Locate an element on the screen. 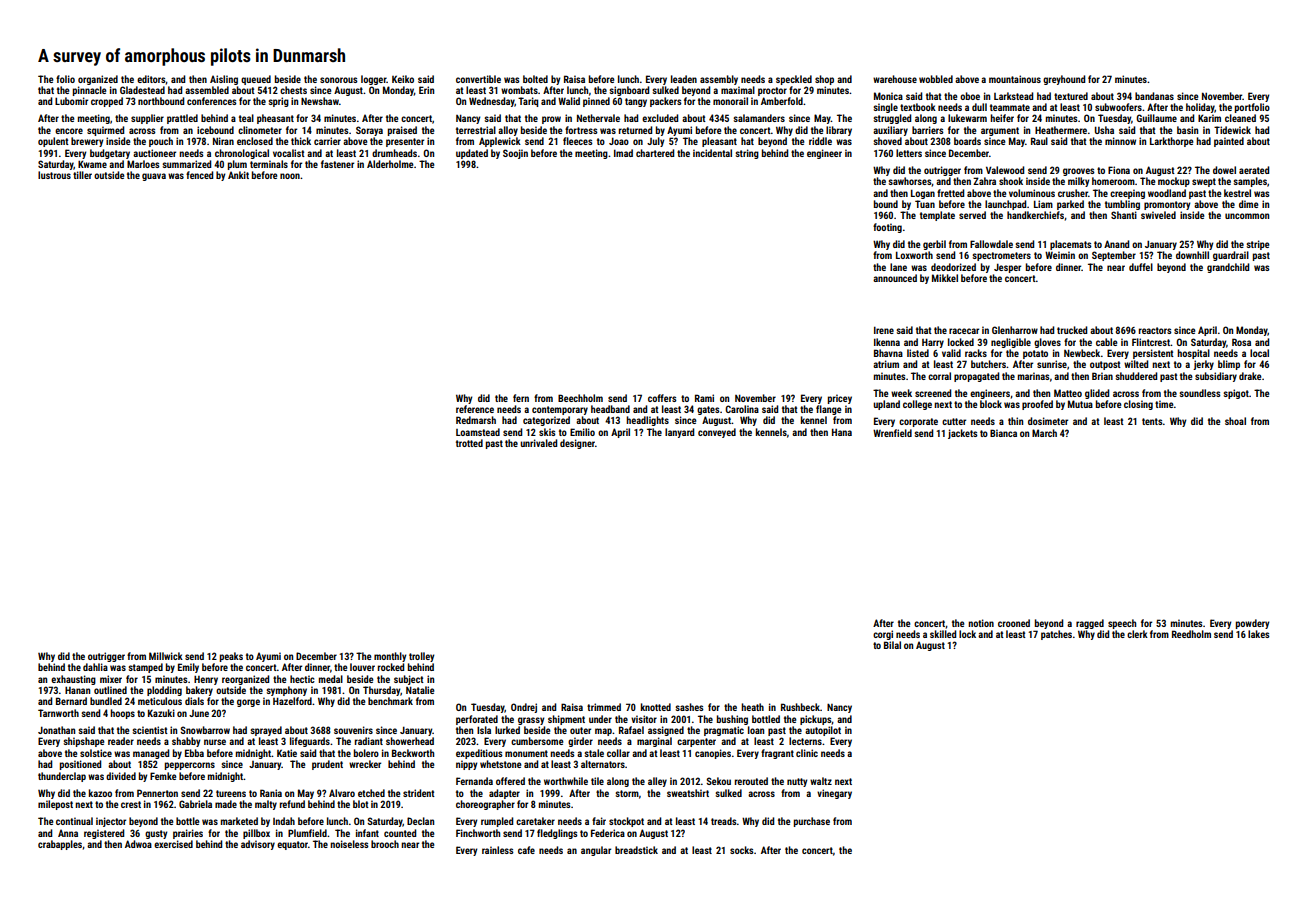 The width and height of the screenshot is (1308, 924). knotted is located at coordinates (656, 707).
